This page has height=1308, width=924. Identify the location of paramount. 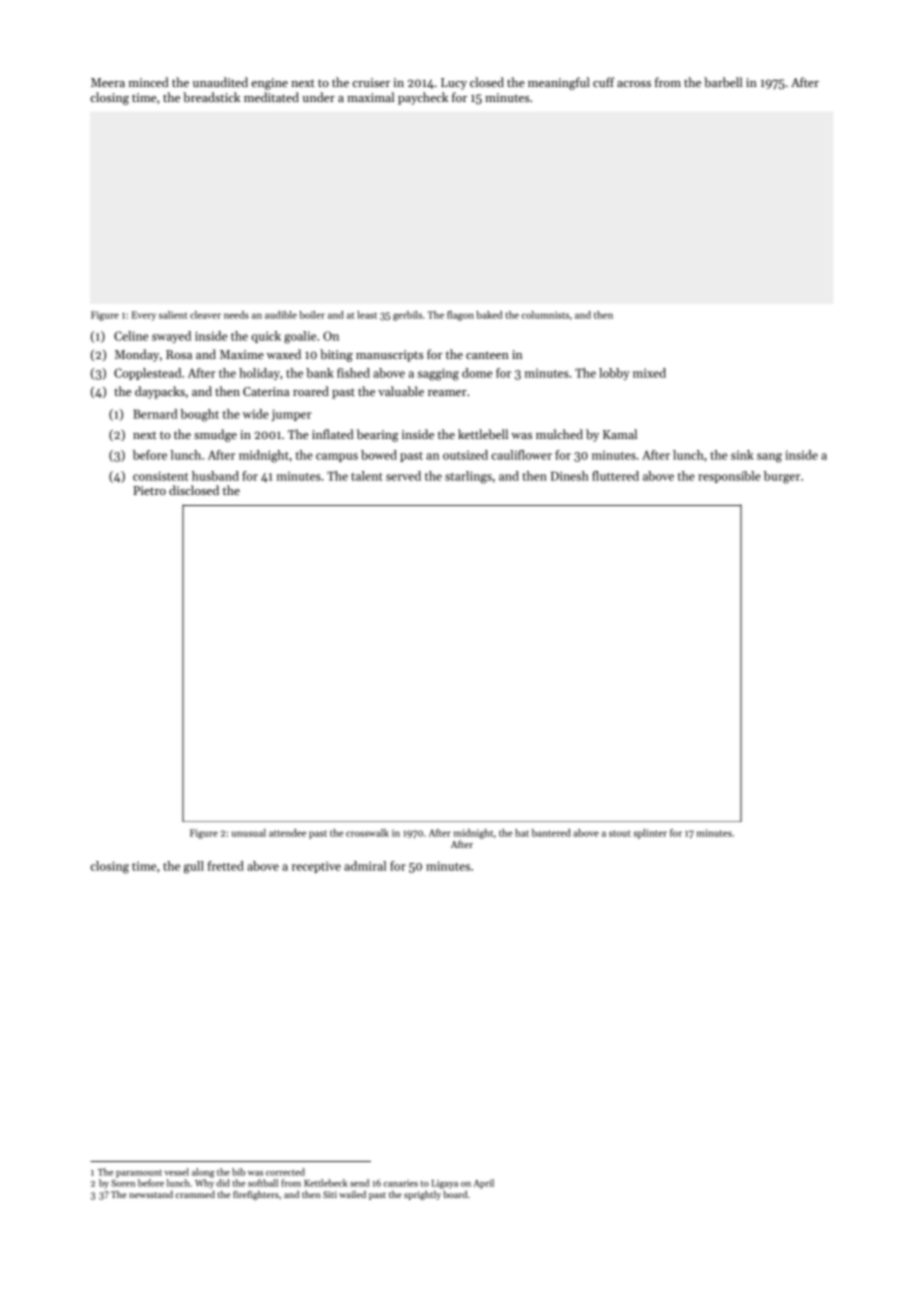
(139, 1174).
